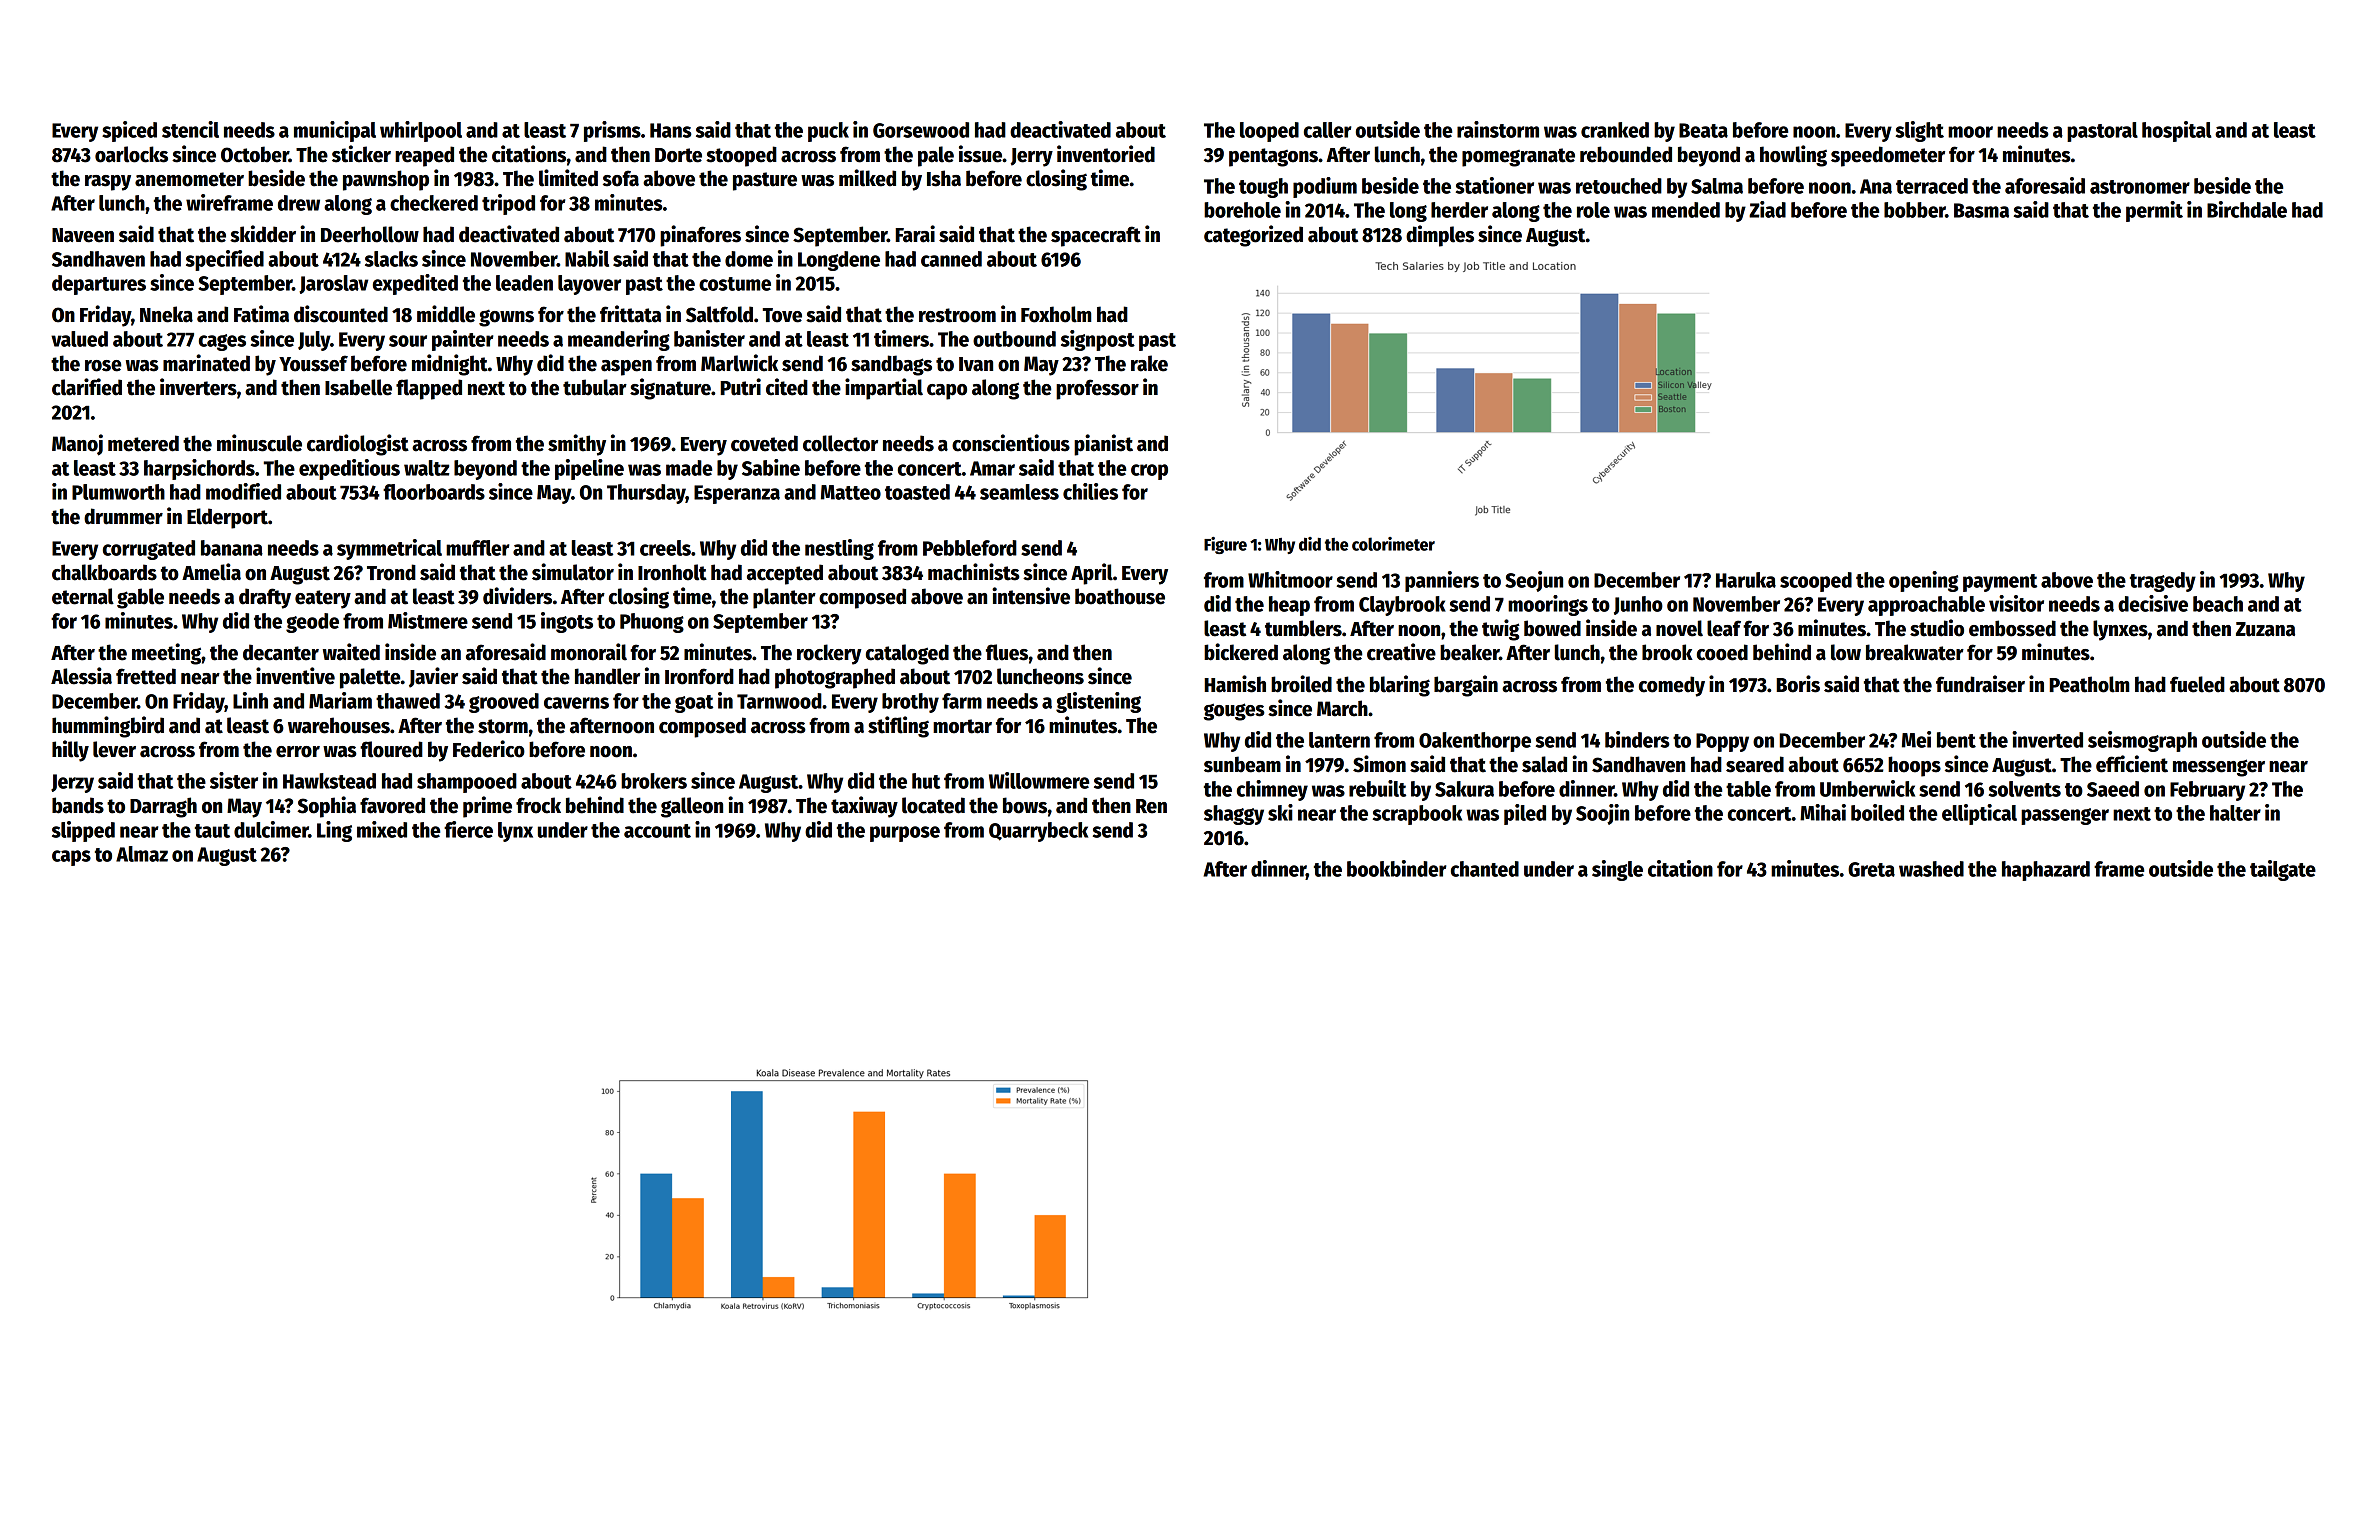 This page has width=2380, height=1540. Describe the element at coordinates (947, 392) in the page. I see `capo` at that location.
